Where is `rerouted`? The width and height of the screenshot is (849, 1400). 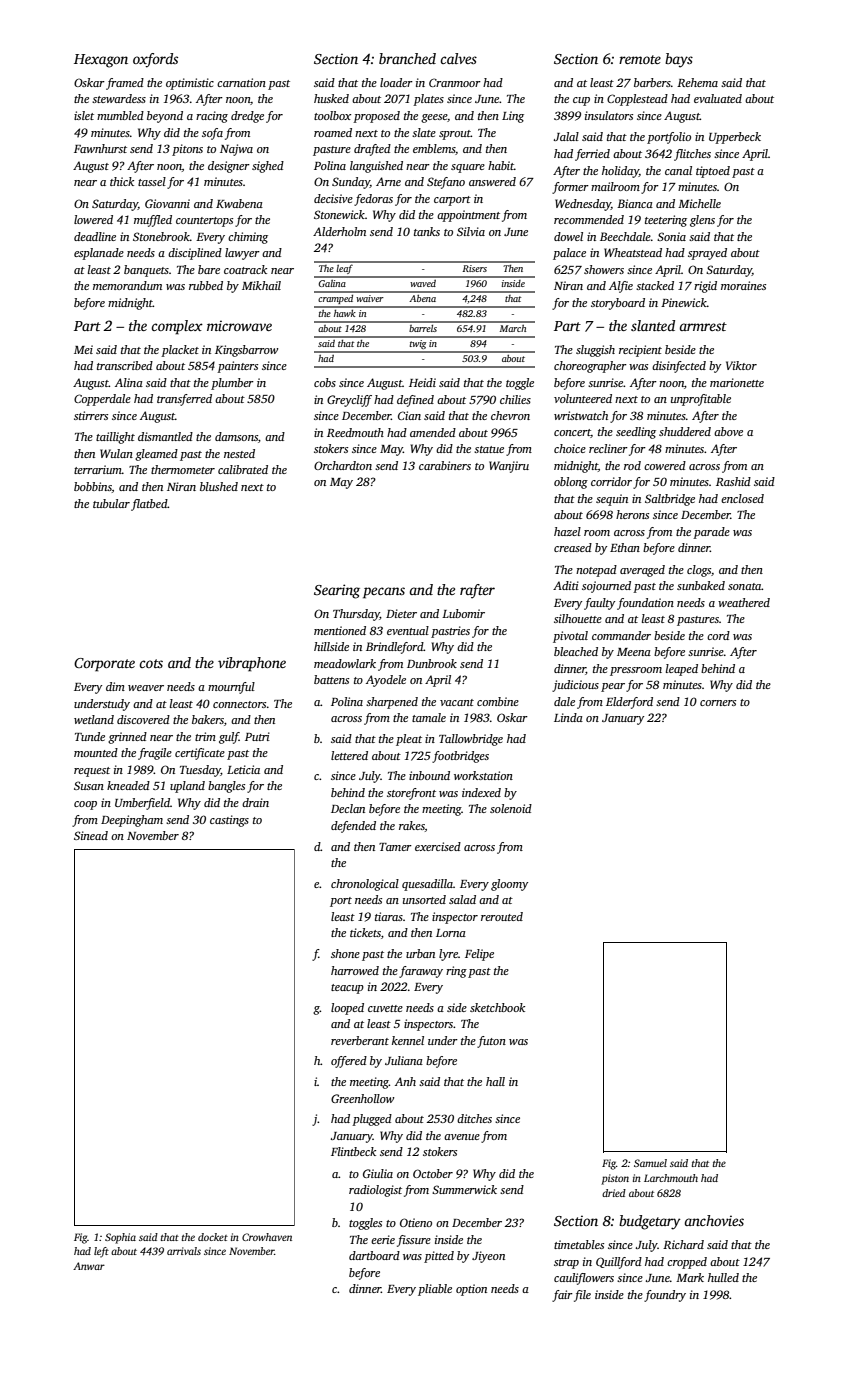 rerouted is located at coordinates (502, 916).
